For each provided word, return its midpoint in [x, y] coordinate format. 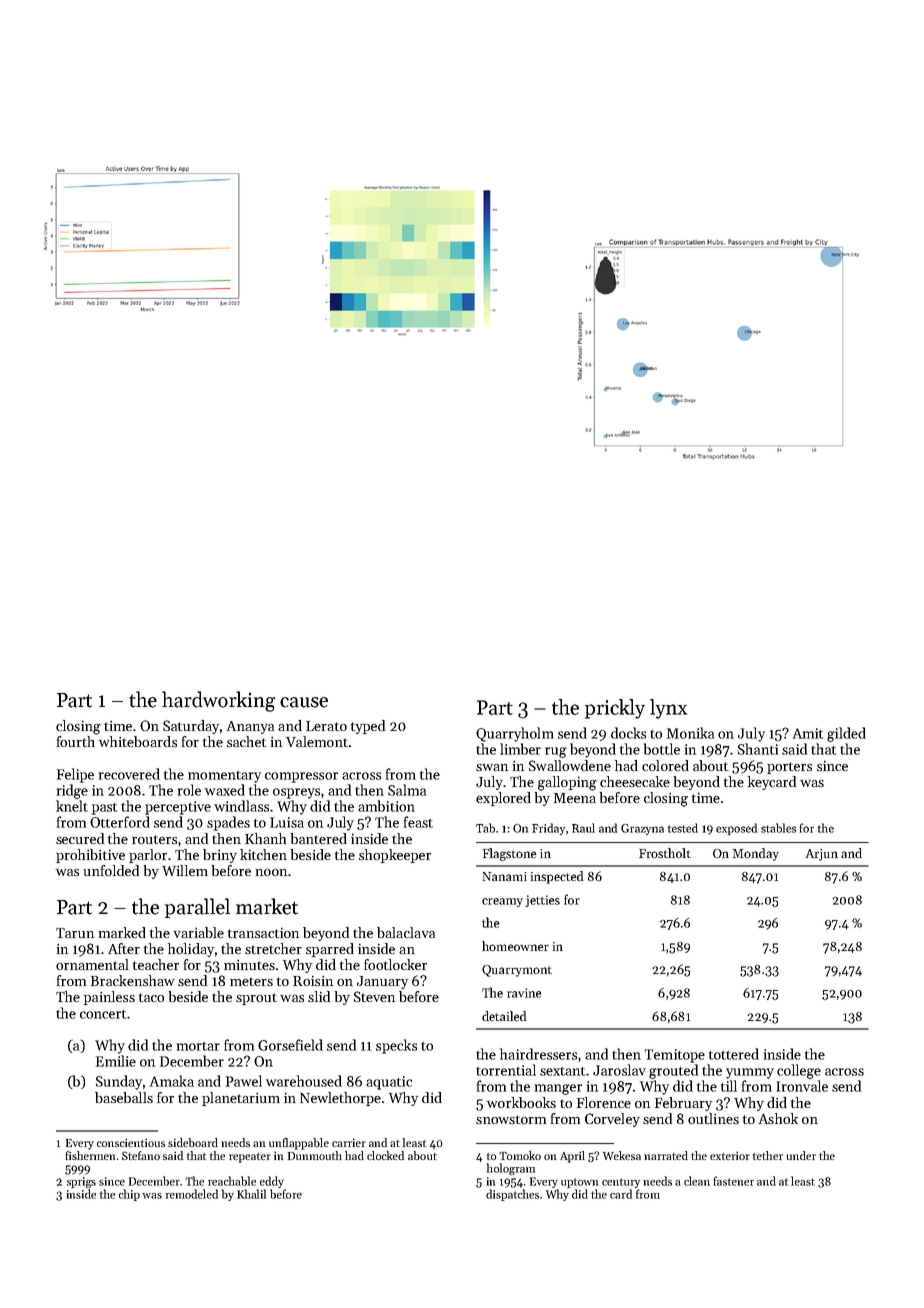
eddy [272, 1182]
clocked [385, 1155]
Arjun [822, 855]
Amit [808, 733]
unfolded [111, 870]
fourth [76, 741]
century [621, 1183]
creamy [502, 902]
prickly [615, 709]
